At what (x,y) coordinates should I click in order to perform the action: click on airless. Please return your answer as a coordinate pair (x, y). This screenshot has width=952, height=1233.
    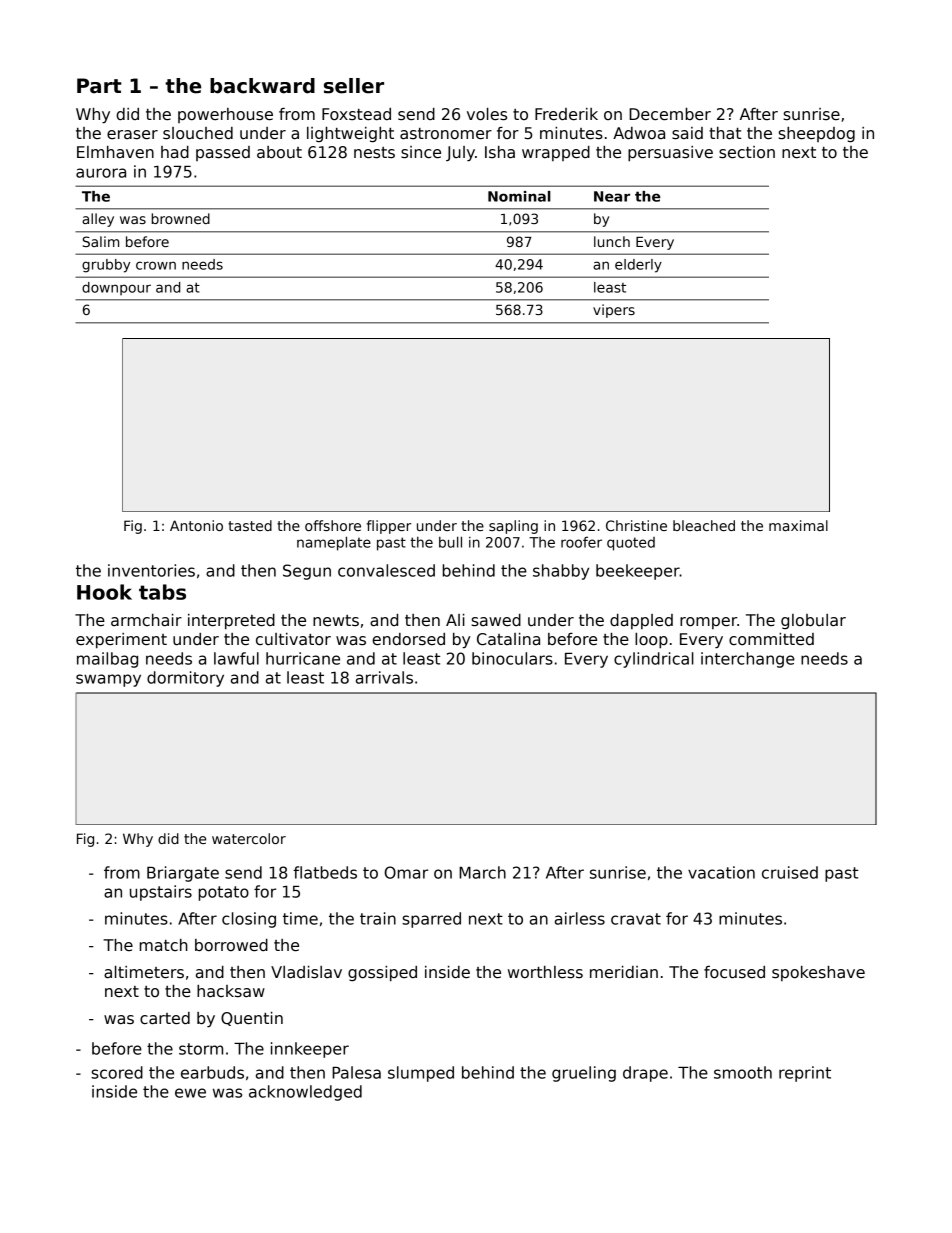
    Looking at the image, I should click on (580, 918).
